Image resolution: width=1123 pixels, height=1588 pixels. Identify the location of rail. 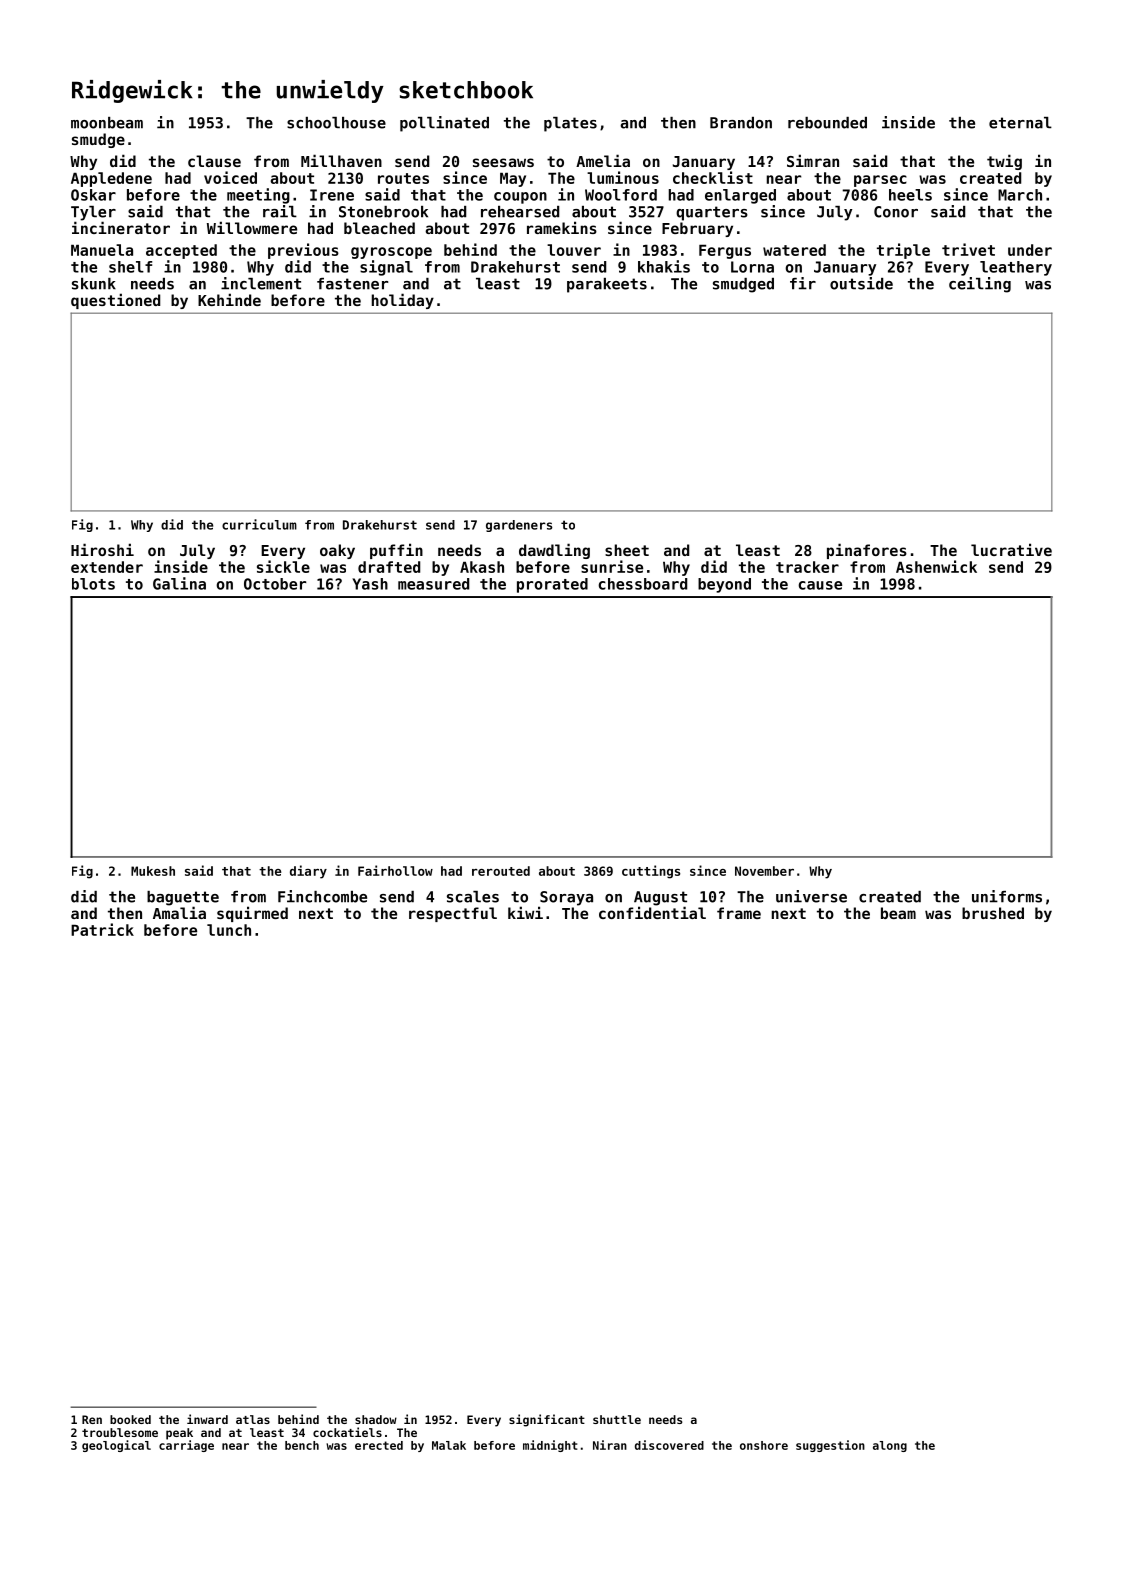
(280, 211).
